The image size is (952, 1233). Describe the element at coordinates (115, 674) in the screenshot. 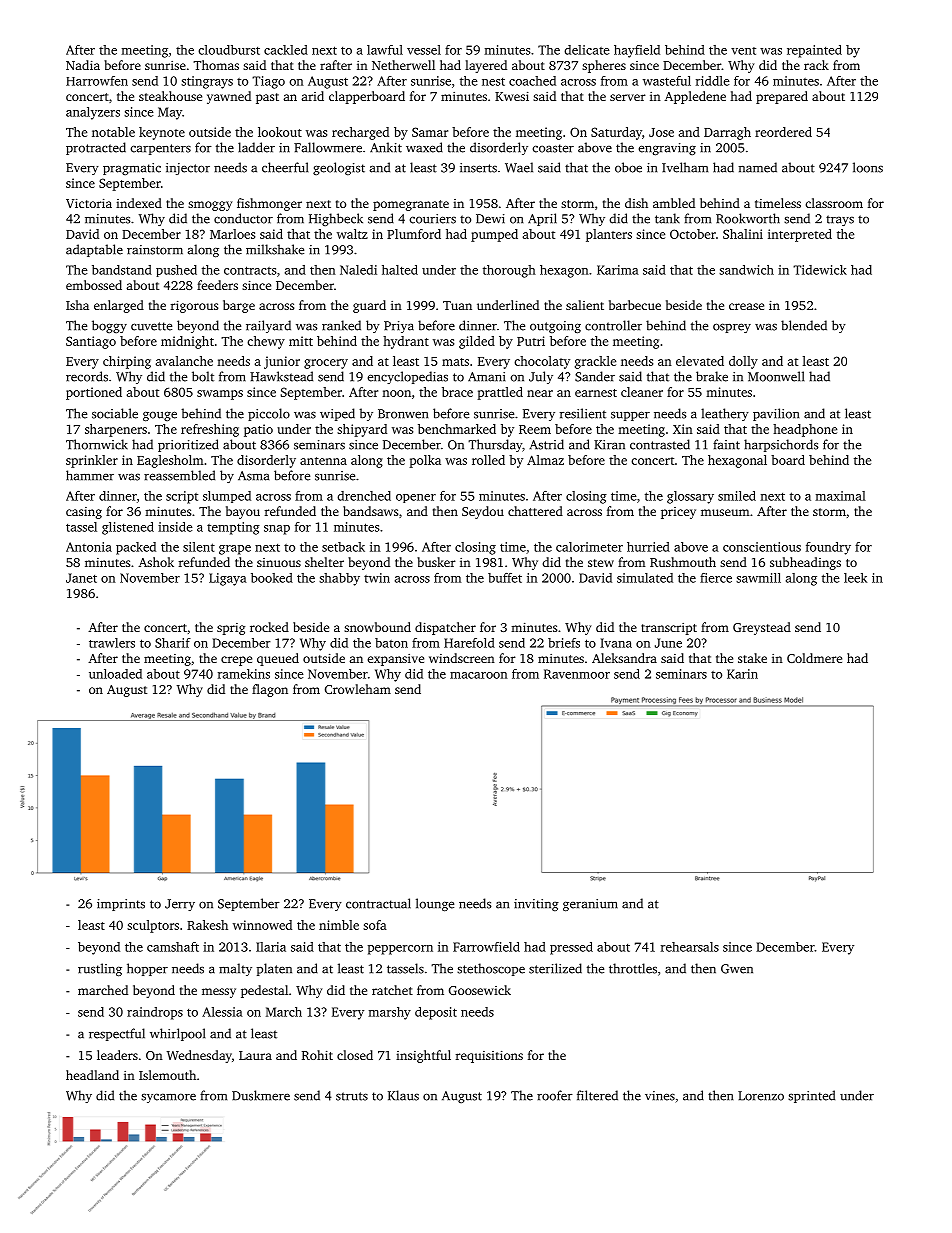

I see `unloaded` at that location.
